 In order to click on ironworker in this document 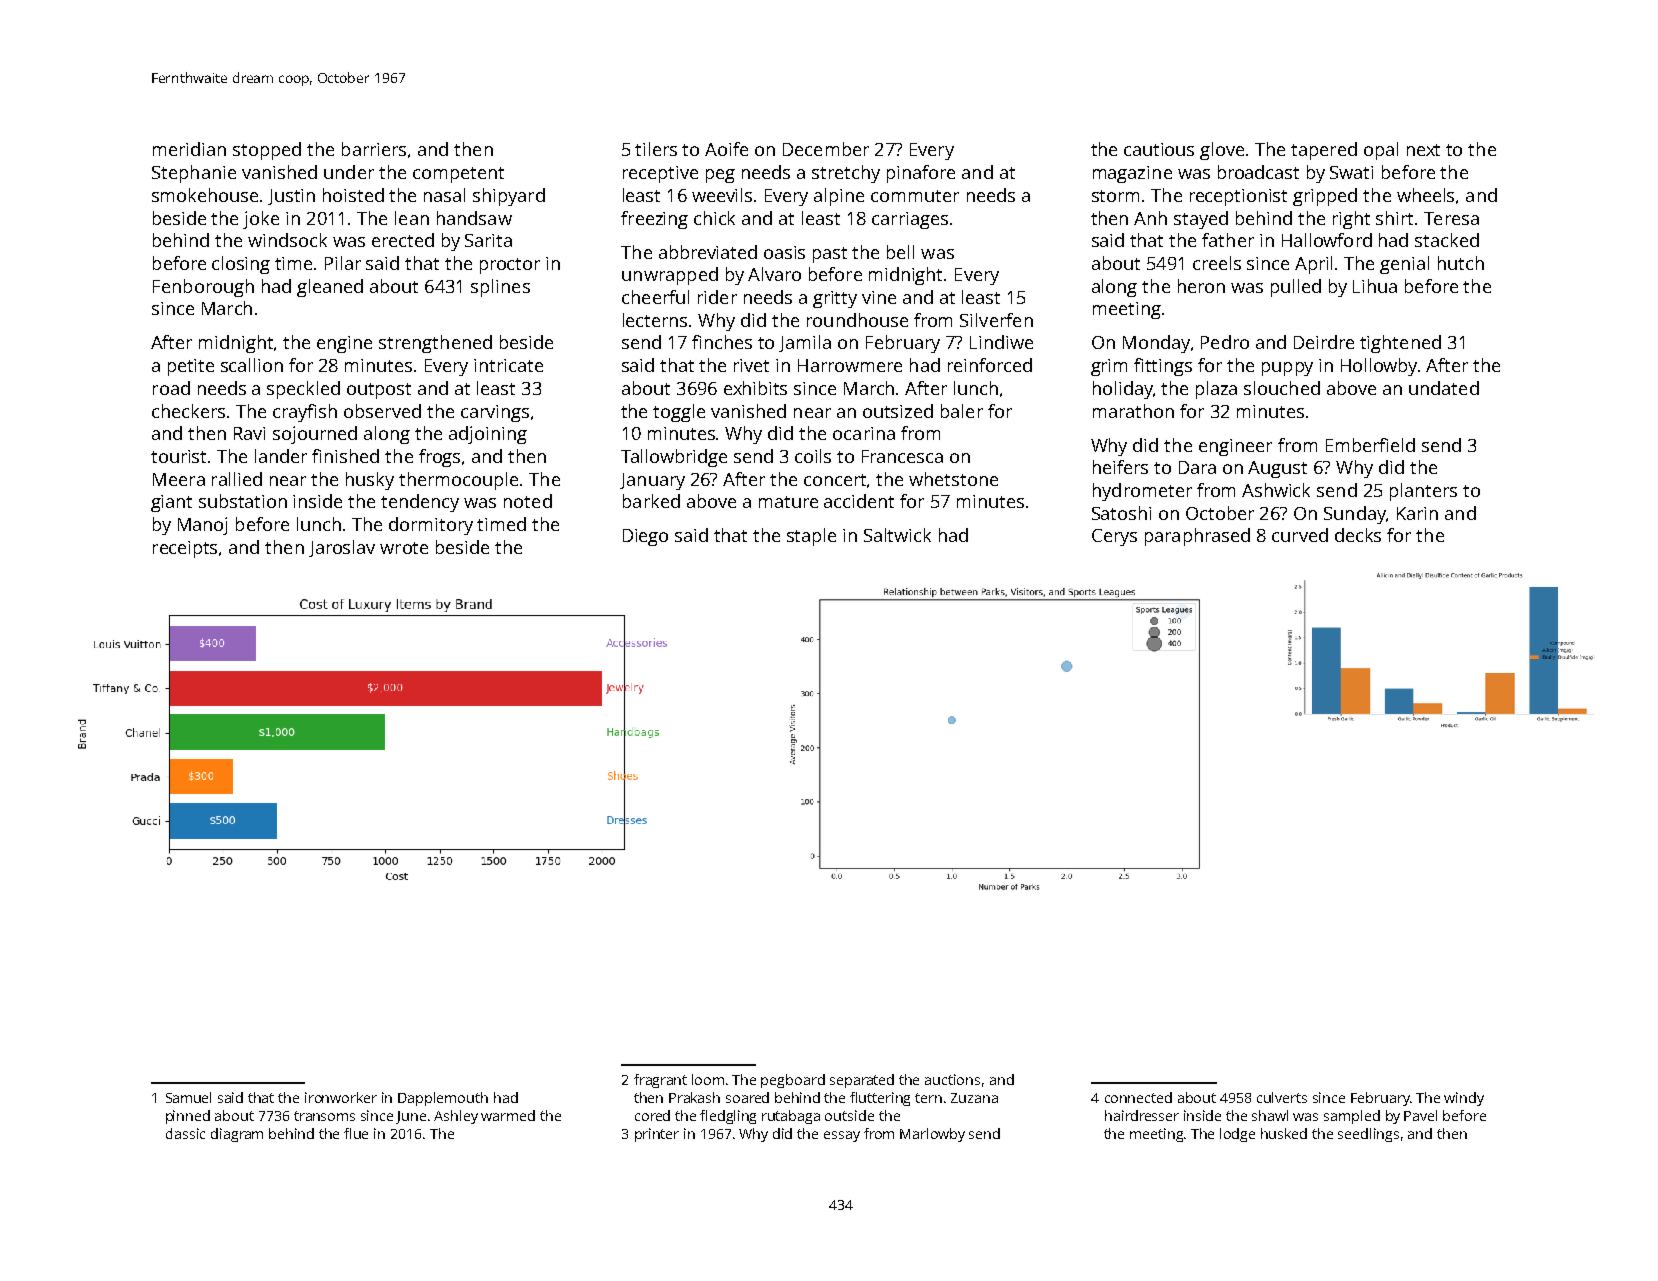, I will do `click(341, 1097)`.
